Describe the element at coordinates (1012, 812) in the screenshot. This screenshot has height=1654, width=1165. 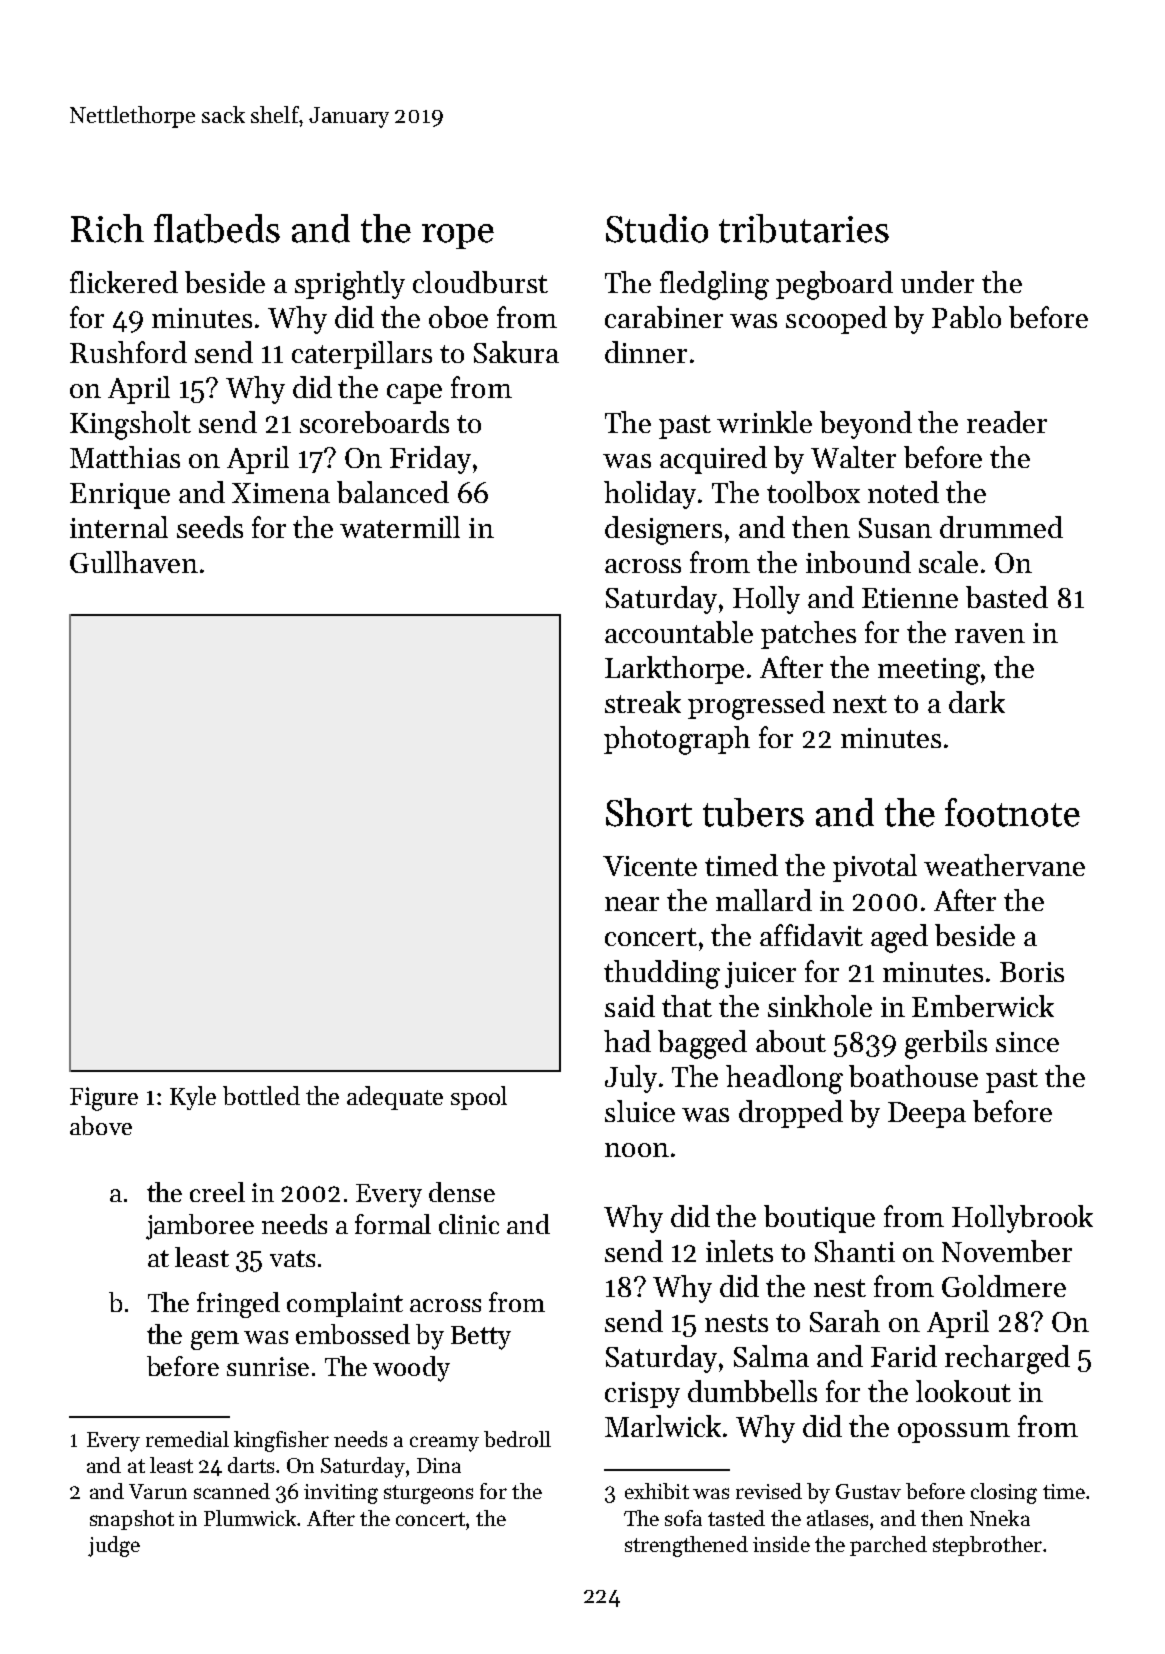
I see `footnote` at that location.
